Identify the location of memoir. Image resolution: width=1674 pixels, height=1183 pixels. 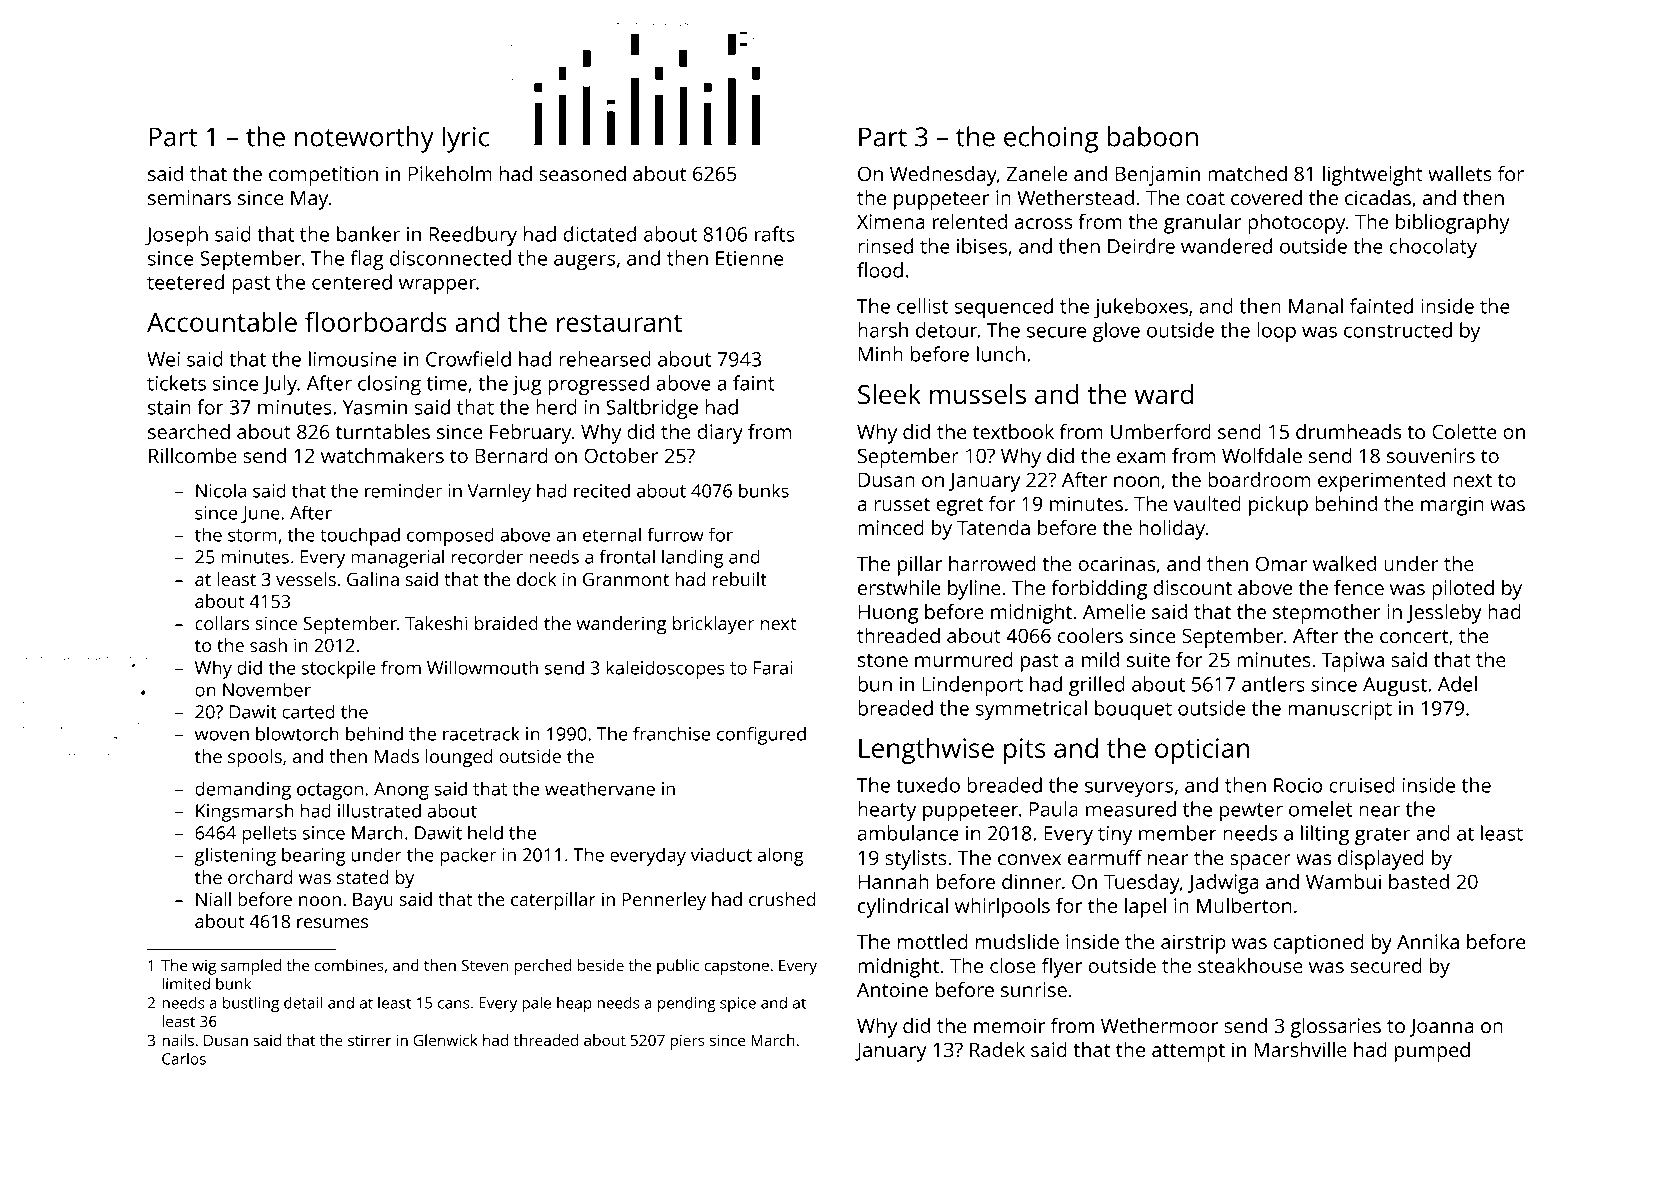
(1009, 1025).
